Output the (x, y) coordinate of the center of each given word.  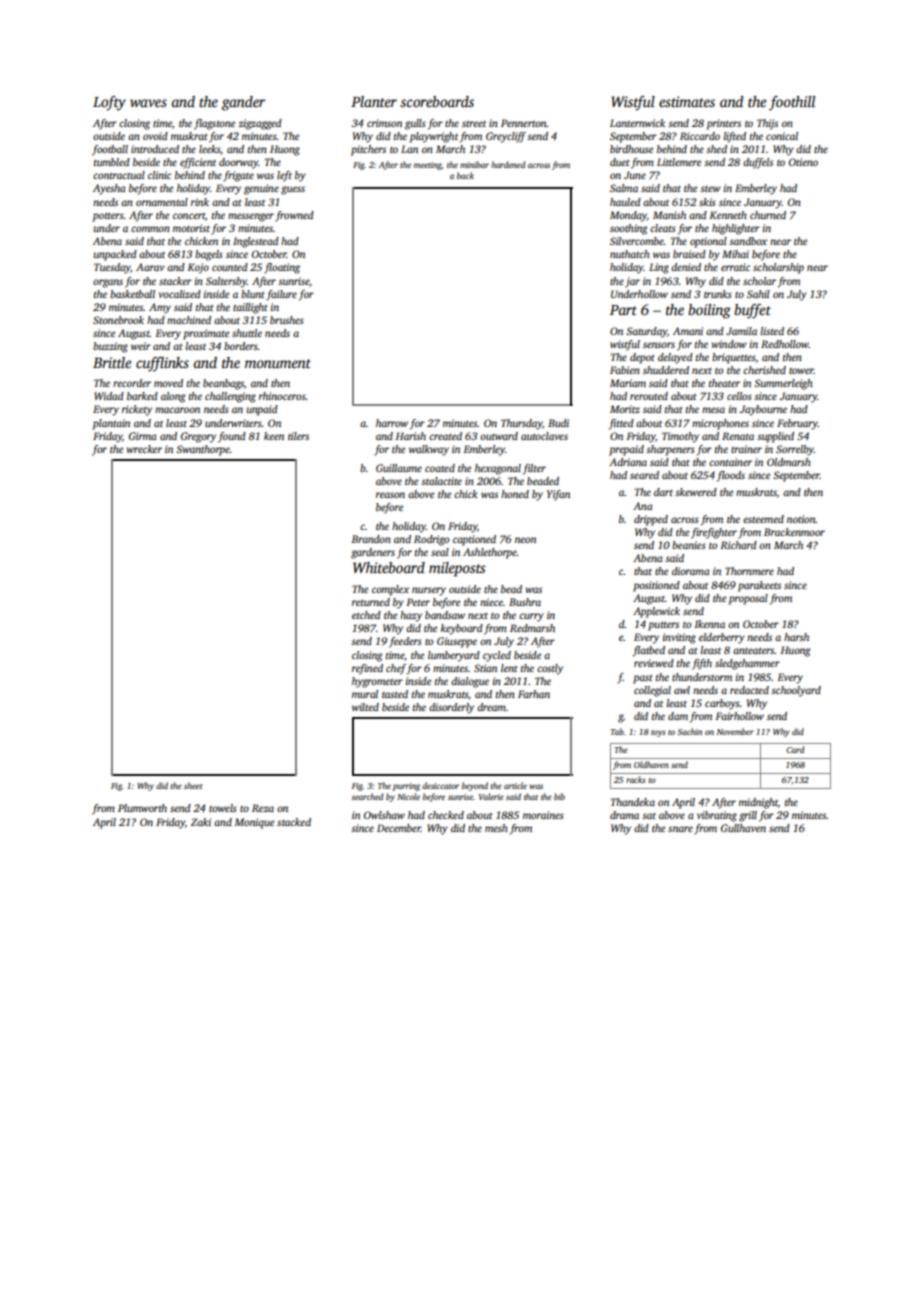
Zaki (201, 822)
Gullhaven (743, 828)
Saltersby (226, 282)
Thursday (522, 424)
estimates (687, 101)
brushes (287, 320)
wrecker (144, 449)
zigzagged (260, 124)
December (399, 828)
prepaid (626, 450)
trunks (718, 294)
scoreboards (437, 101)
